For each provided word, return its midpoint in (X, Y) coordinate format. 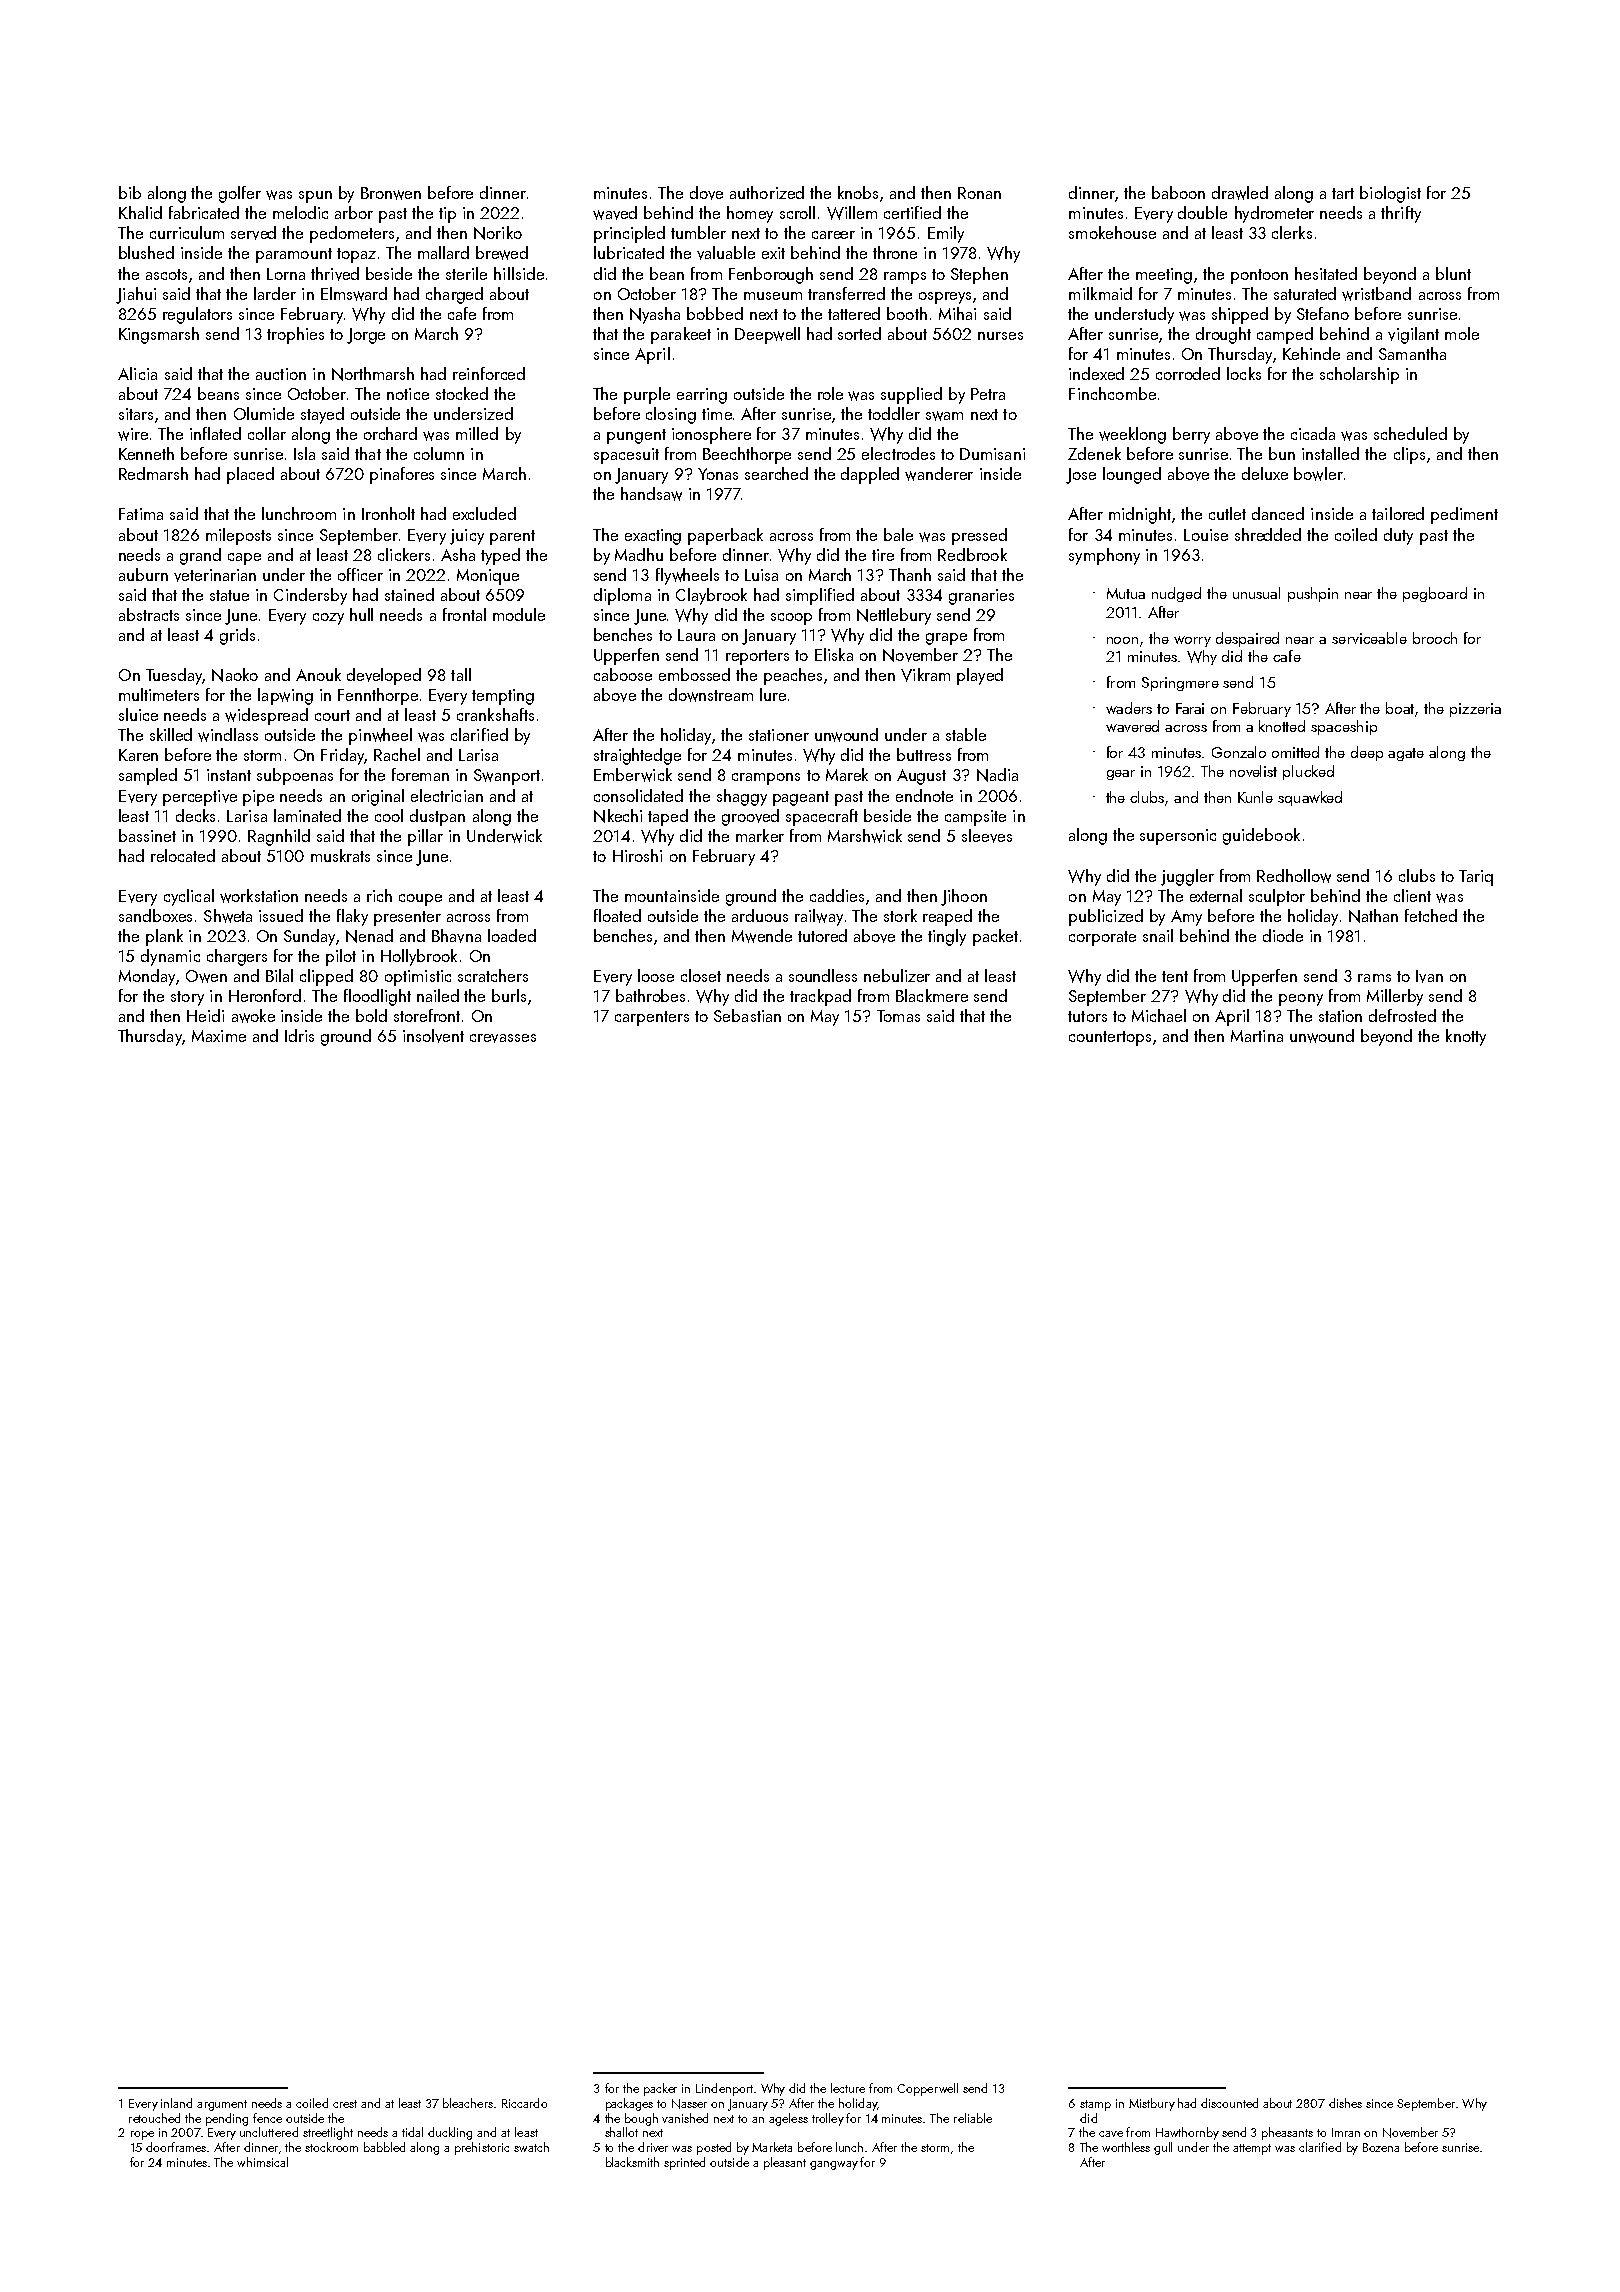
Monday (147, 977)
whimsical (262, 2162)
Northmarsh (373, 374)
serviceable (1369, 638)
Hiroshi (637, 855)
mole (1462, 333)
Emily (946, 234)
